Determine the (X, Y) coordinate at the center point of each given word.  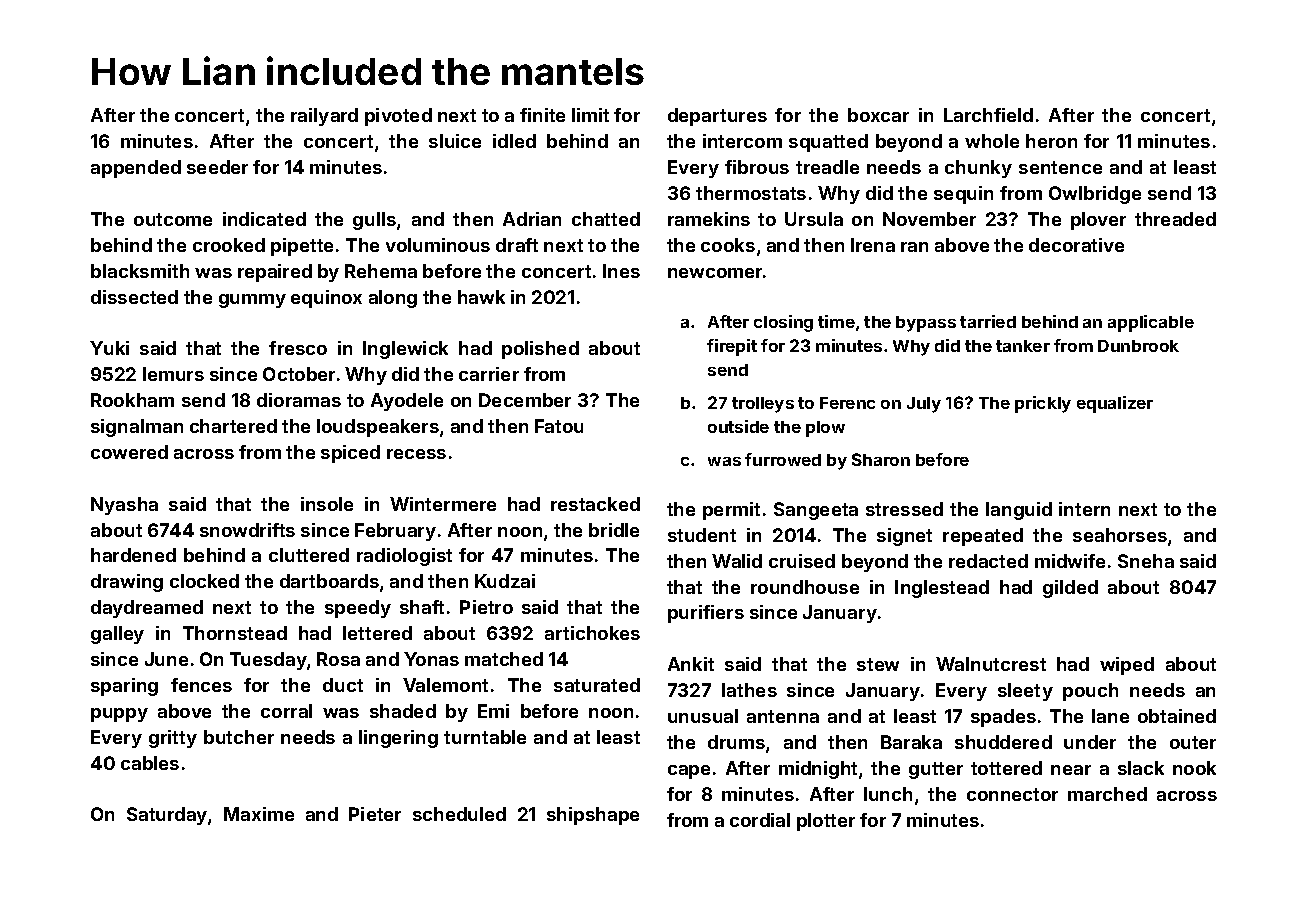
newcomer (715, 273)
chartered (233, 426)
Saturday (167, 816)
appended (136, 169)
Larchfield (988, 115)
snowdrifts (247, 530)
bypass (926, 324)
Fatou (559, 426)
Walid (737, 561)
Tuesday (268, 661)
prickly (1043, 404)
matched (504, 659)
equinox (326, 299)
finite (542, 115)
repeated (983, 537)
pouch (1090, 692)
